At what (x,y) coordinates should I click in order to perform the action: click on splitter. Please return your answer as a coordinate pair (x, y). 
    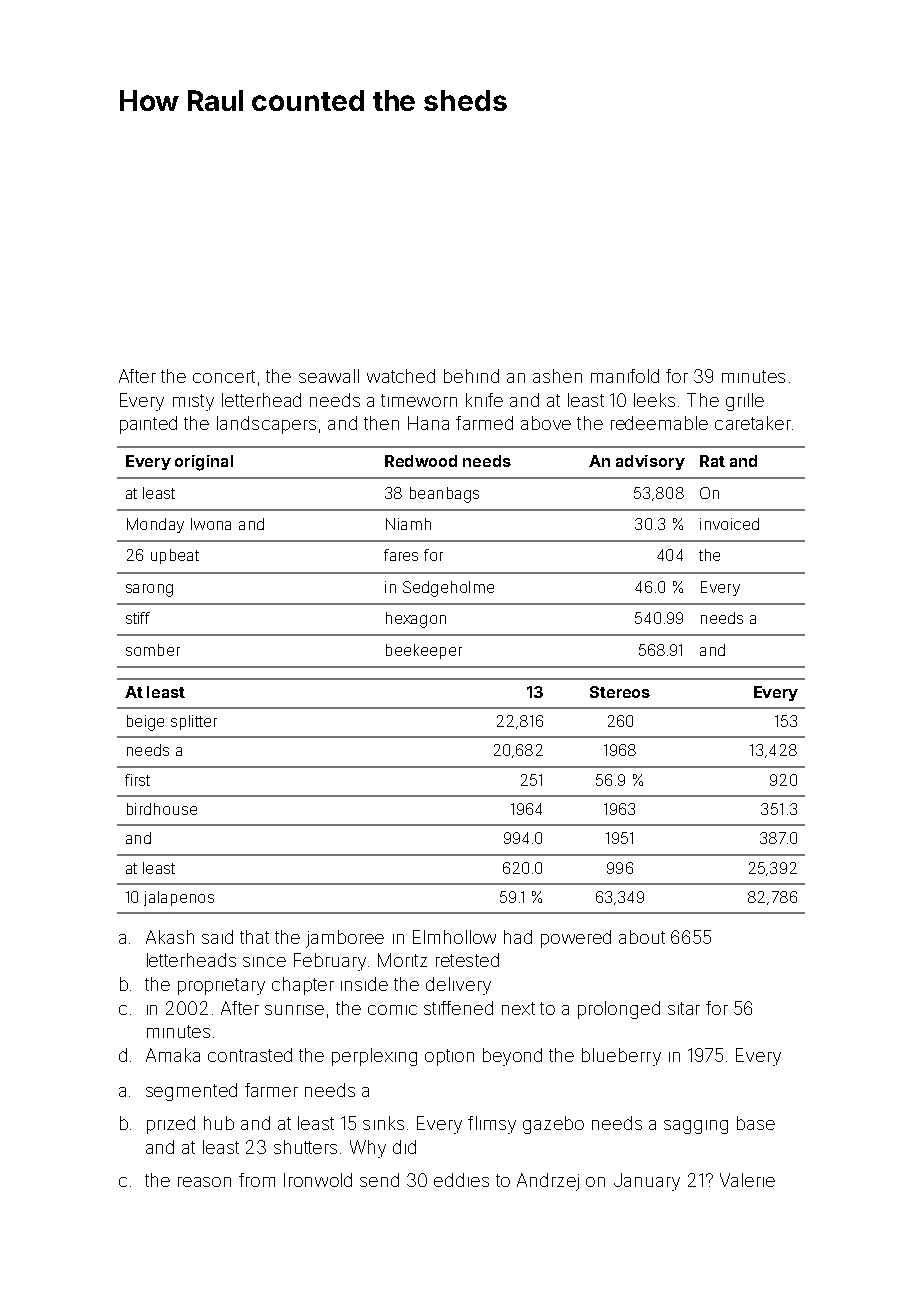
    Looking at the image, I should click on (194, 722).
